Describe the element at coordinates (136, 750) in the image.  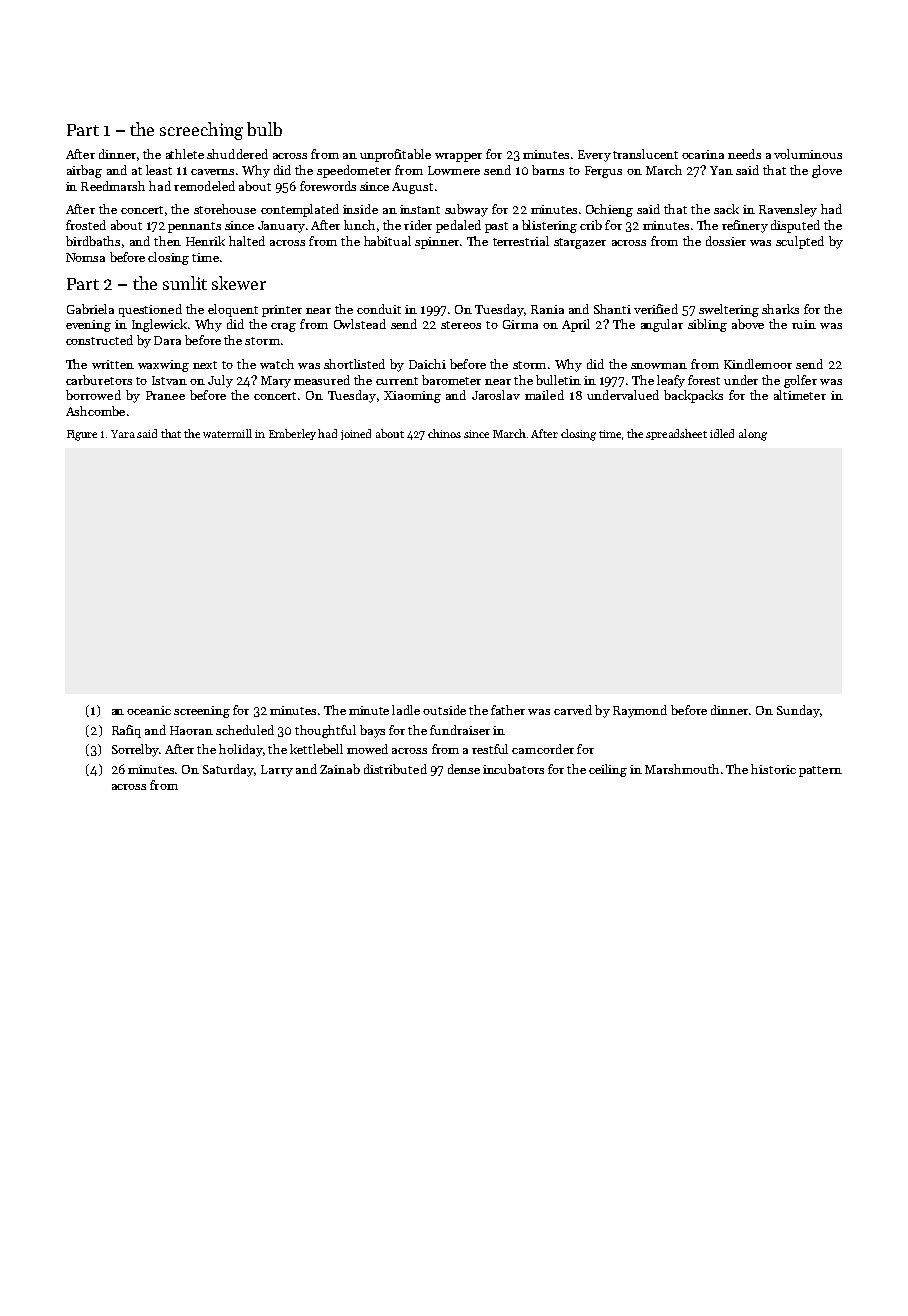
I see `Sorrelby` at that location.
